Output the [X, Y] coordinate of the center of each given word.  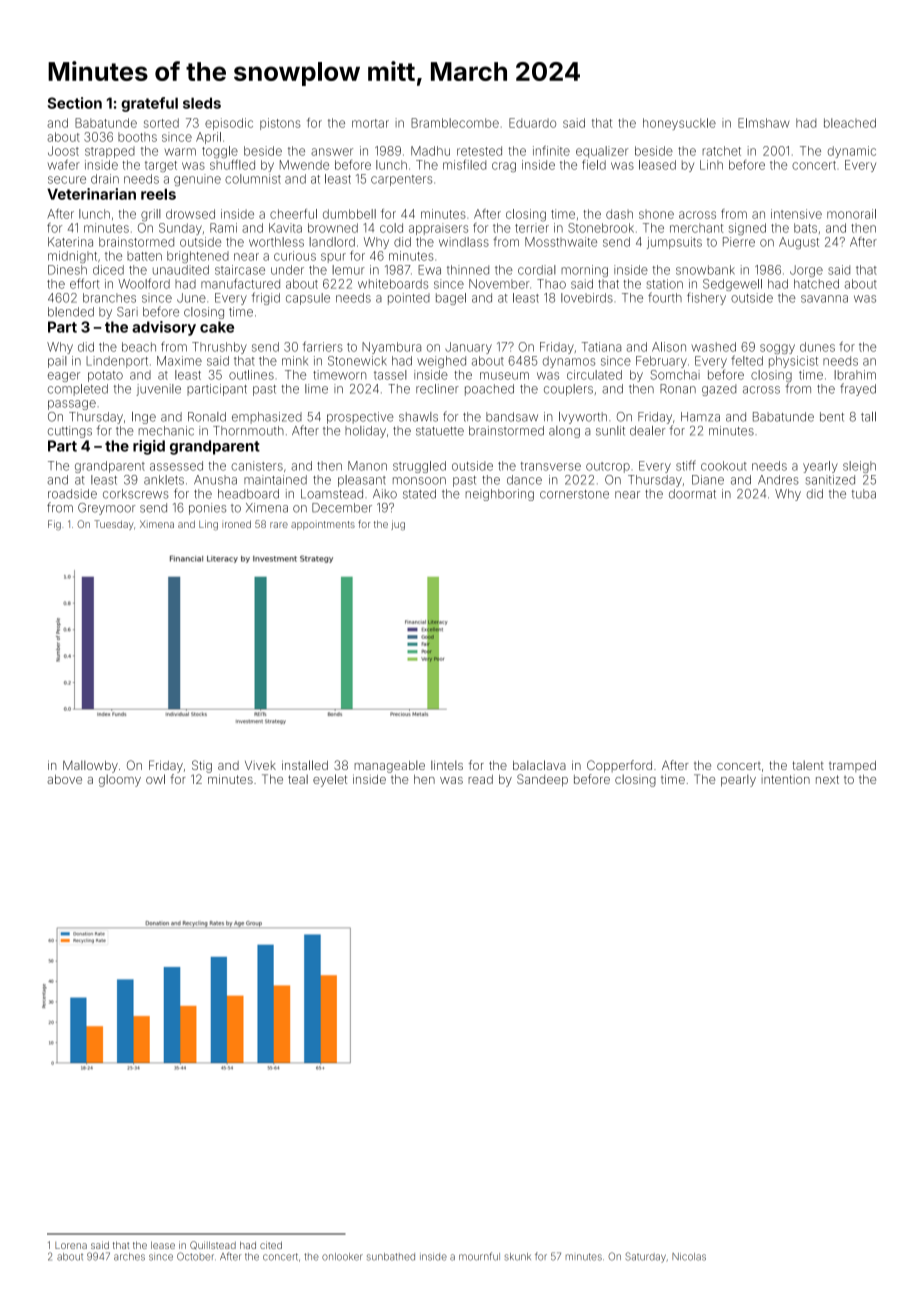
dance [524, 480]
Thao [551, 284]
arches [129, 1257]
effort [85, 283]
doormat [692, 494]
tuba [864, 494]
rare [279, 525]
